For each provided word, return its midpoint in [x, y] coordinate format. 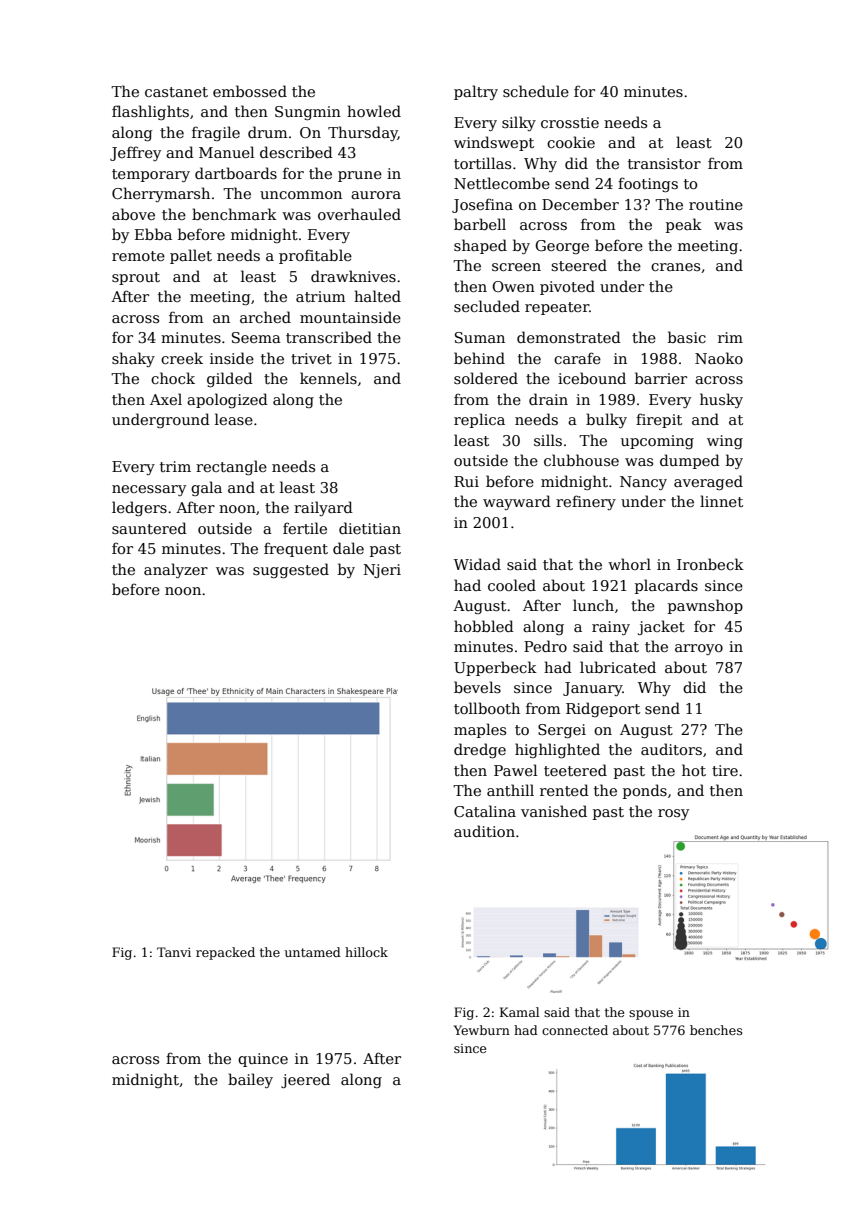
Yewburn [482, 1030]
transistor [664, 163]
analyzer [176, 570]
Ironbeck [710, 564]
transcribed [329, 337]
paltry [476, 92]
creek [182, 358]
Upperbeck [495, 668]
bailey [250, 1080]
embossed [250, 91]
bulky [606, 420]
